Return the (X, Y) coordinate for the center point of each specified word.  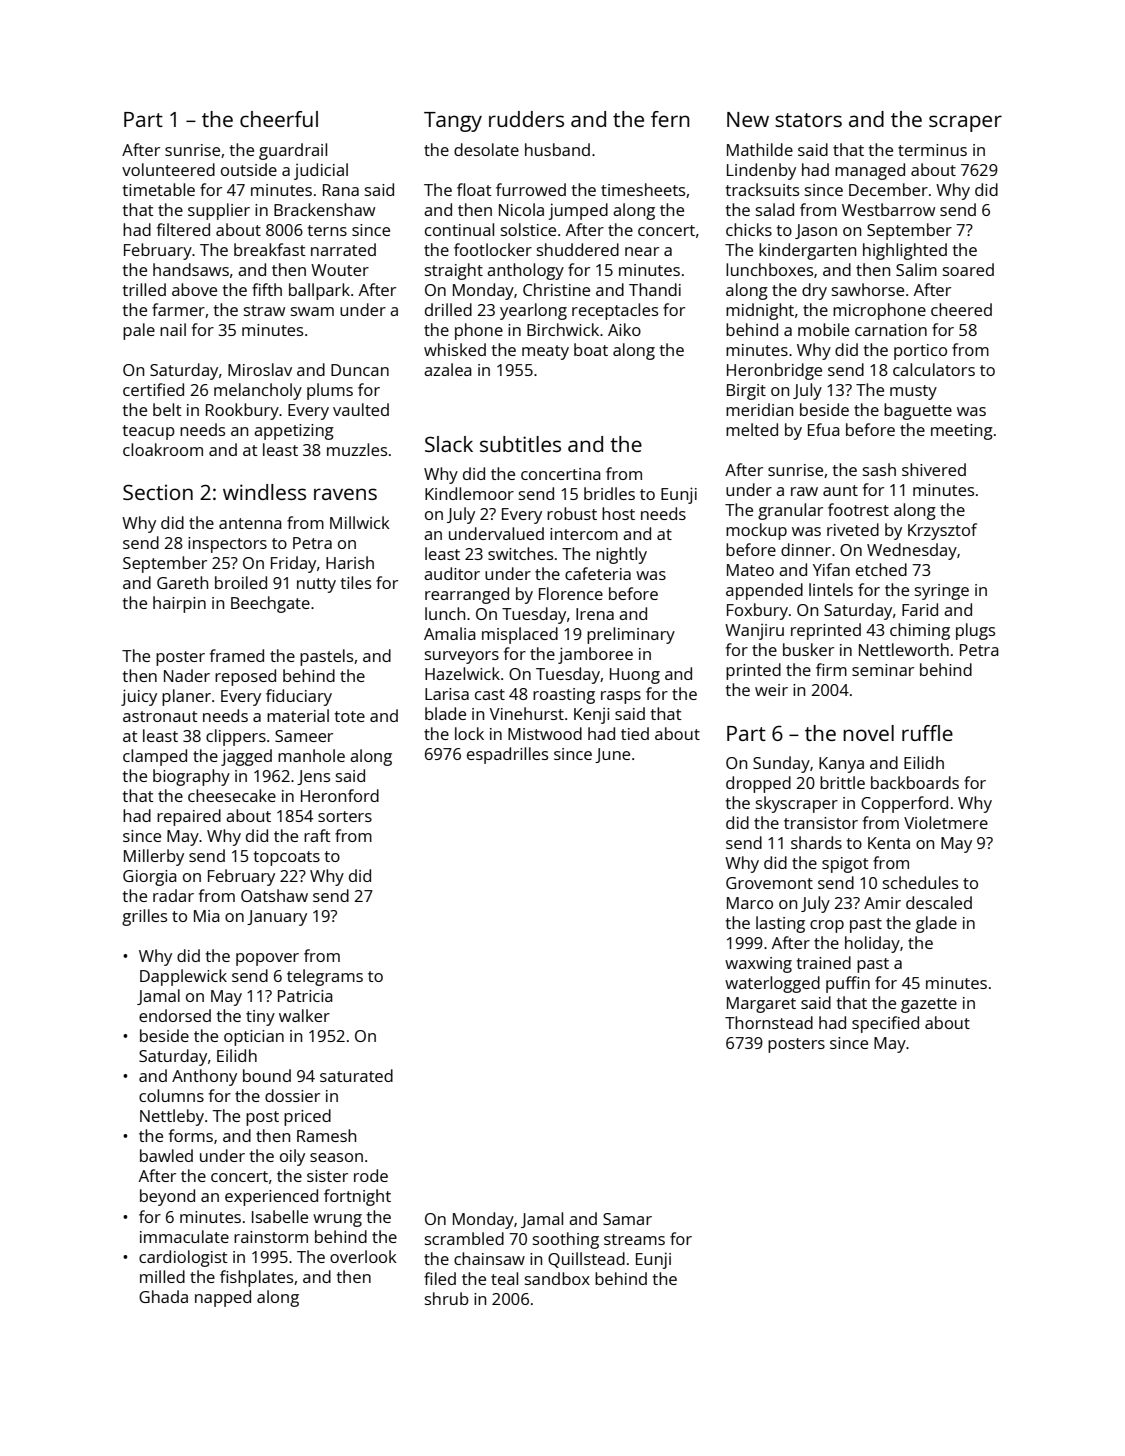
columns (171, 1095)
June (612, 755)
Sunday (781, 764)
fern (670, 119)
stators (808, 120)
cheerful (279, 119)
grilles (144, 917)
